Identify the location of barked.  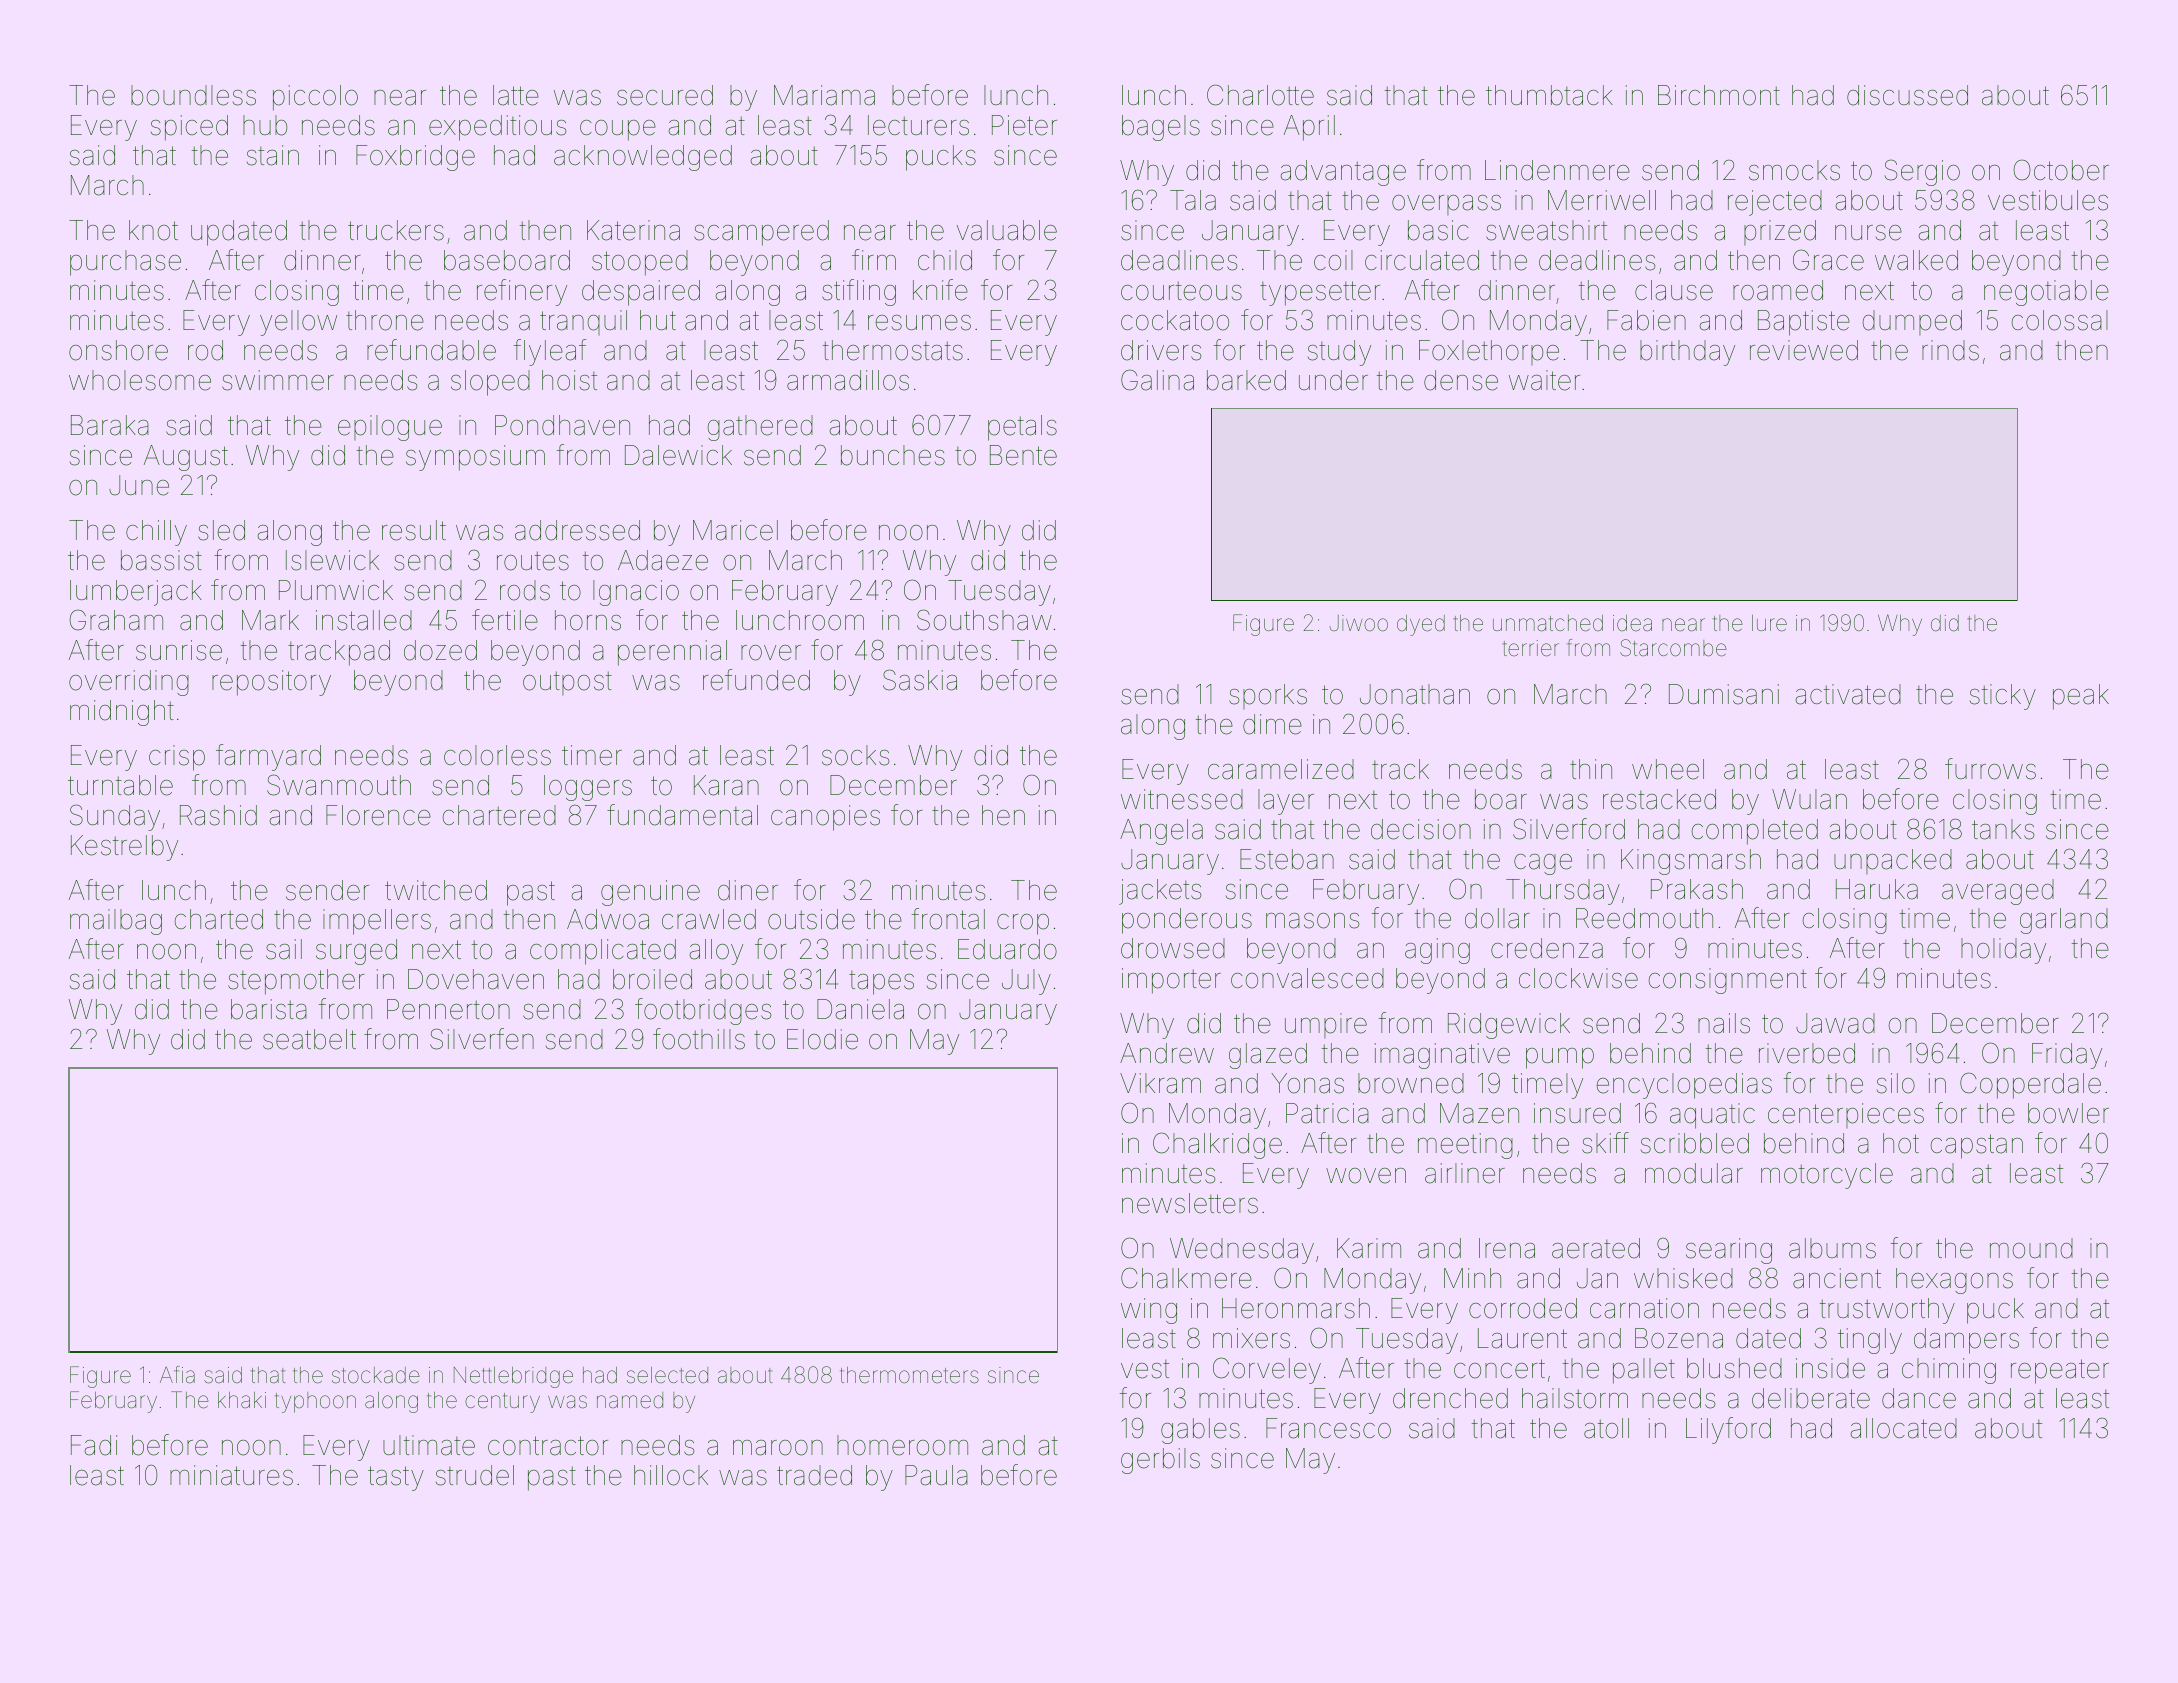
(1246, 380).
